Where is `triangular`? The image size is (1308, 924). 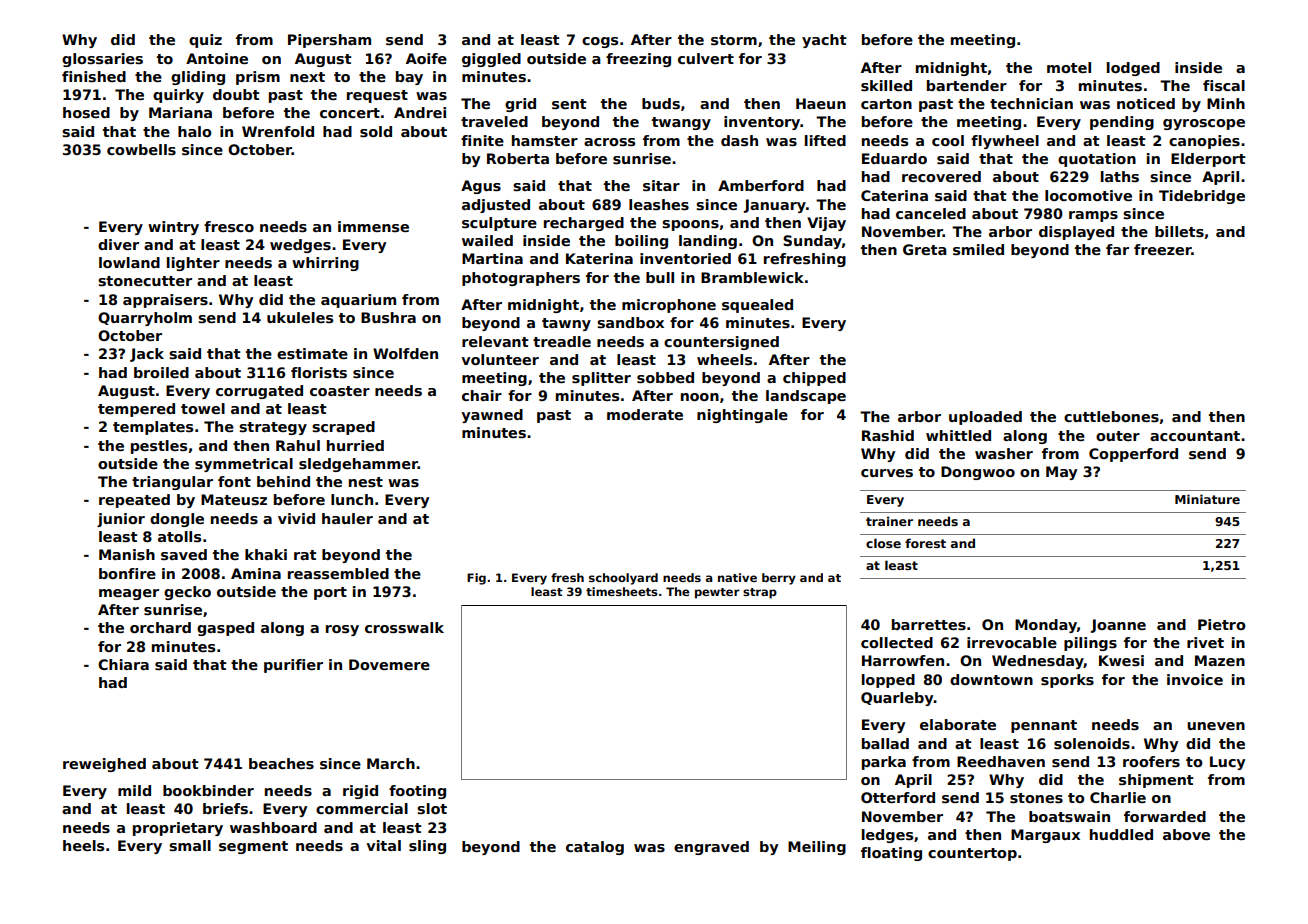
triangular is located at coordinates (172, 483).
